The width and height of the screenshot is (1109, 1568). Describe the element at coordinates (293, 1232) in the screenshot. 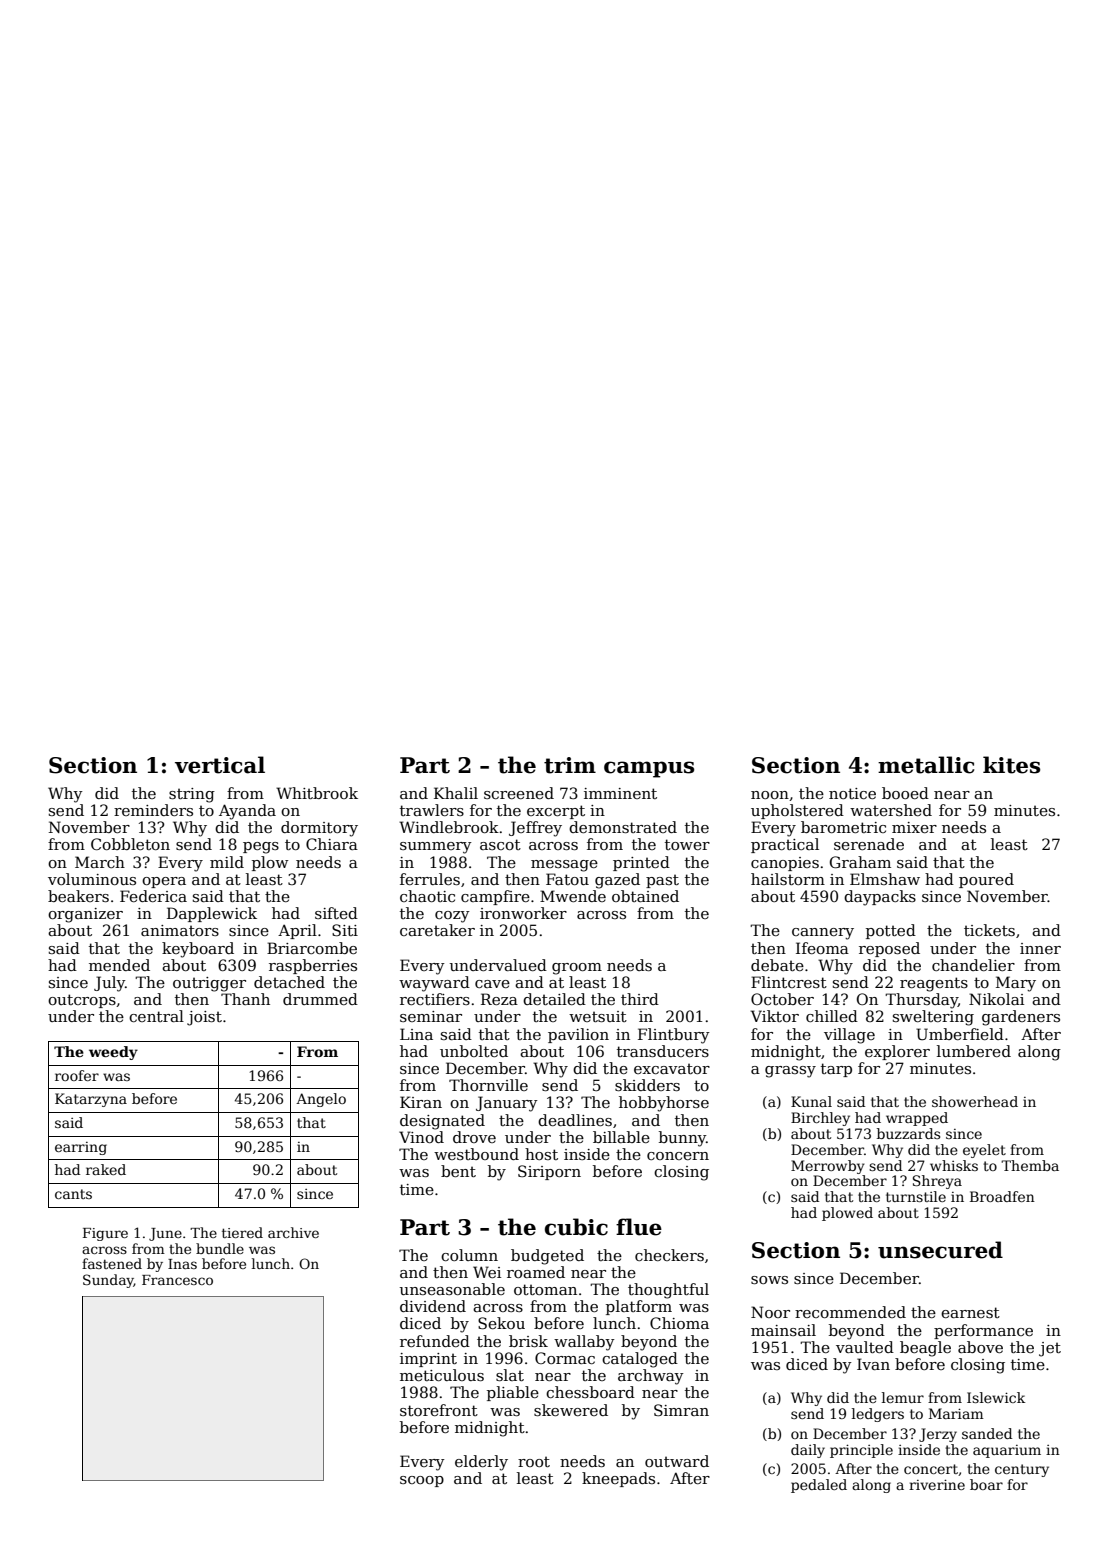

I see `archive` at that location.
